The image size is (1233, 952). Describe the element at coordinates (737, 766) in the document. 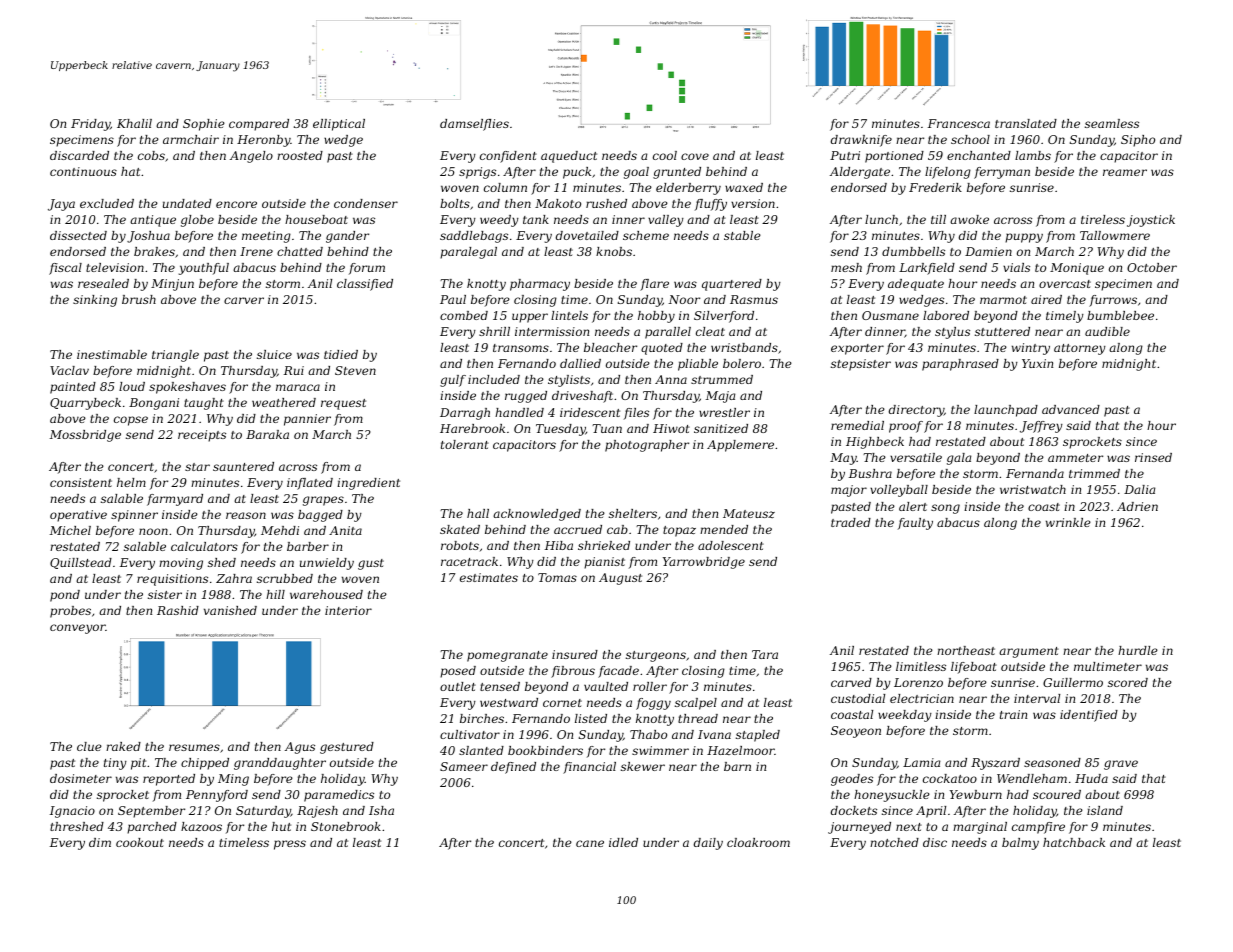

I see `barn` at that location.
